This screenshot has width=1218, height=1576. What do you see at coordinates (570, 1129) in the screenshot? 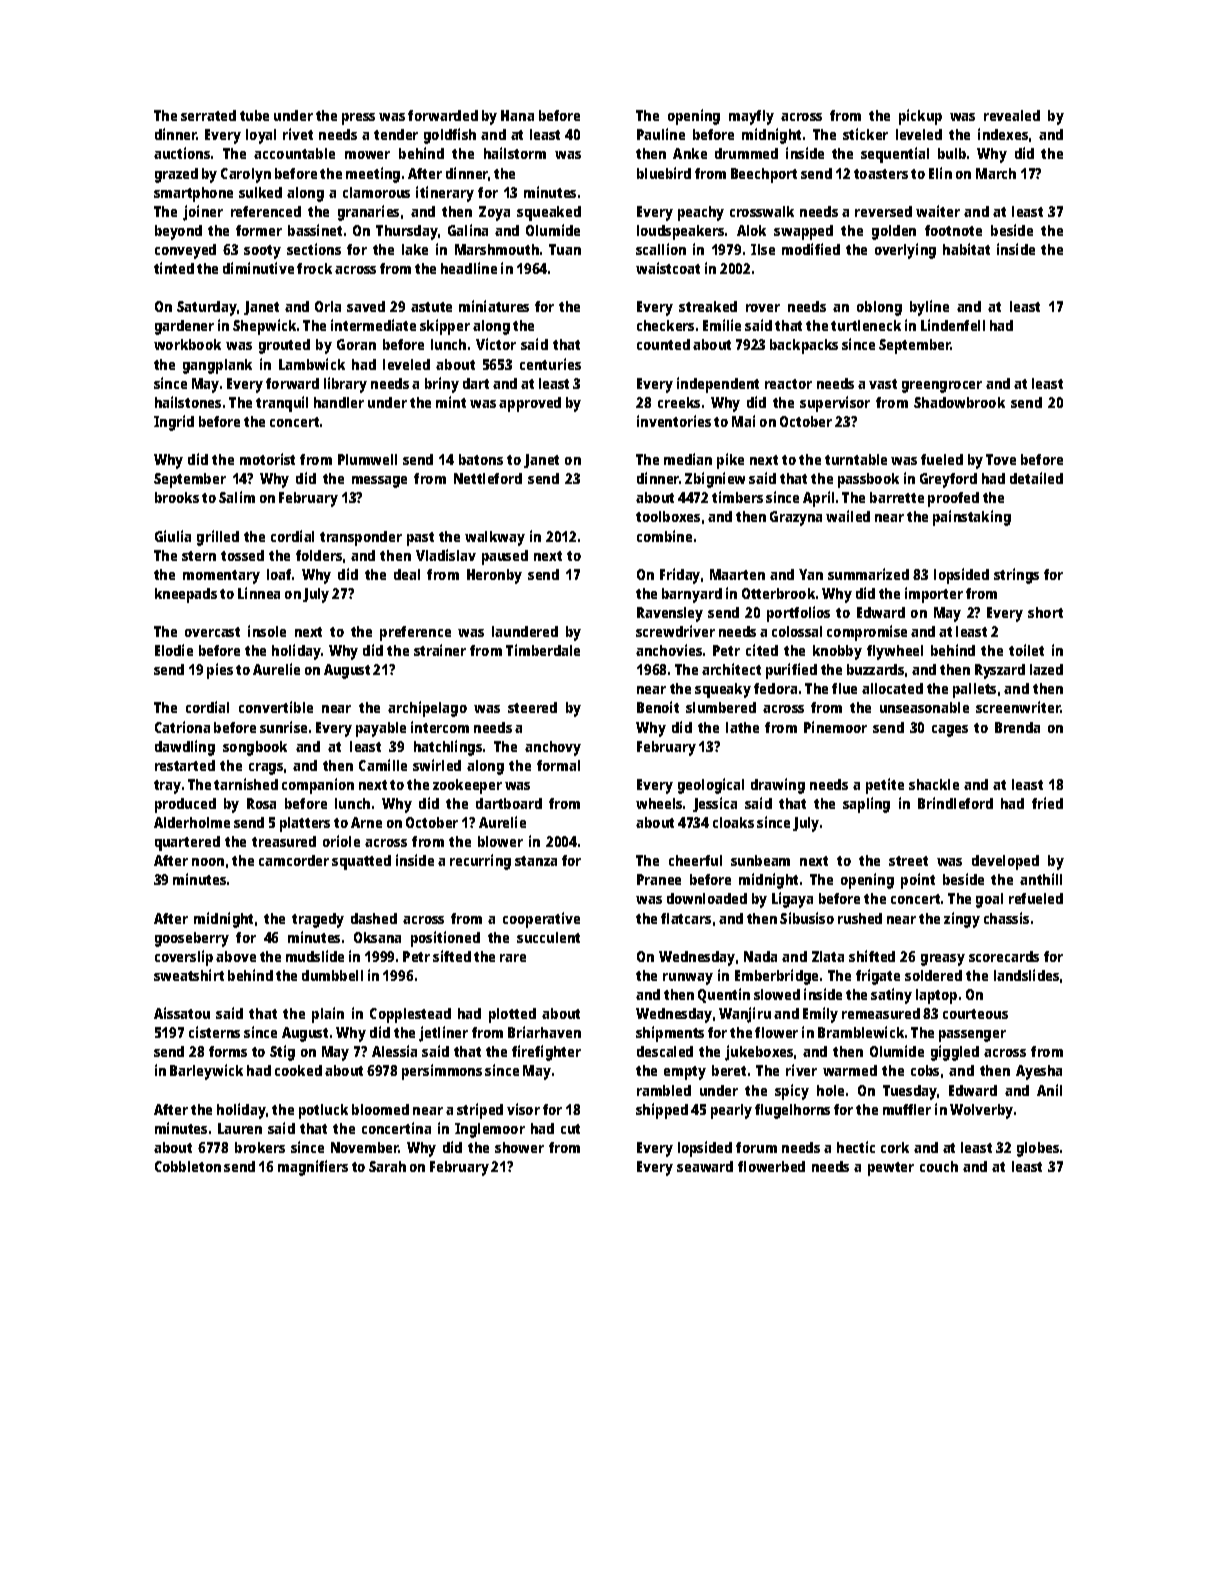
I see `cut` at bounding box center [570, 1129].
